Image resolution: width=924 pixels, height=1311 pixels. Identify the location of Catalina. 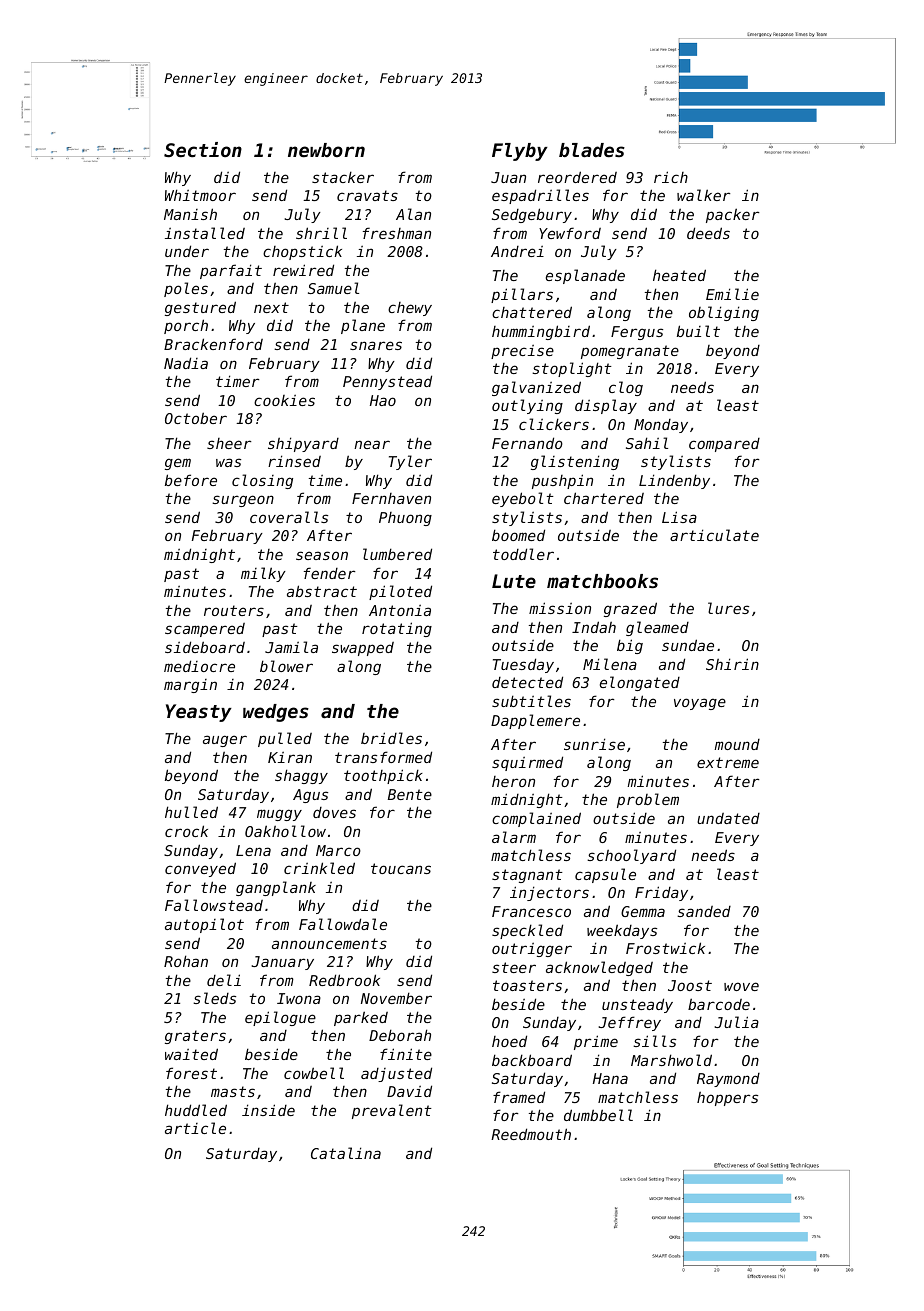
(346, 1153).
